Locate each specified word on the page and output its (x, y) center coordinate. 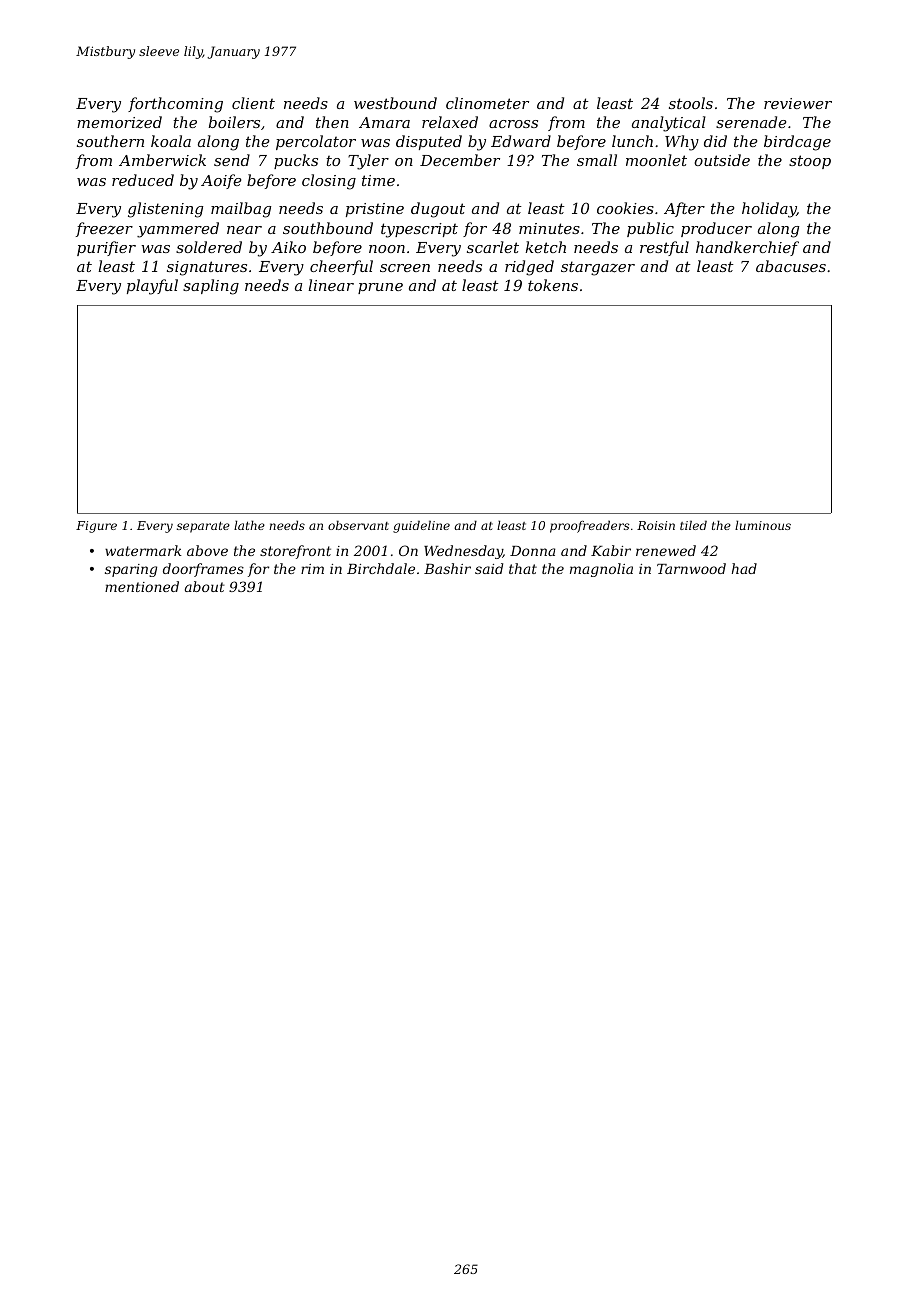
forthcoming (175, 105)
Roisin (656, 525)
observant (358, 525)
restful (664, 248)
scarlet (493, 247)
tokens (553, 285)
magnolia (601, 570)
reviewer (798, 103)
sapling (211, 287)
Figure (96, 527)
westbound (395, 103)
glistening (165, 210)
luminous (763, 525)
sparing (131, 570)
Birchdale (381, 568)
